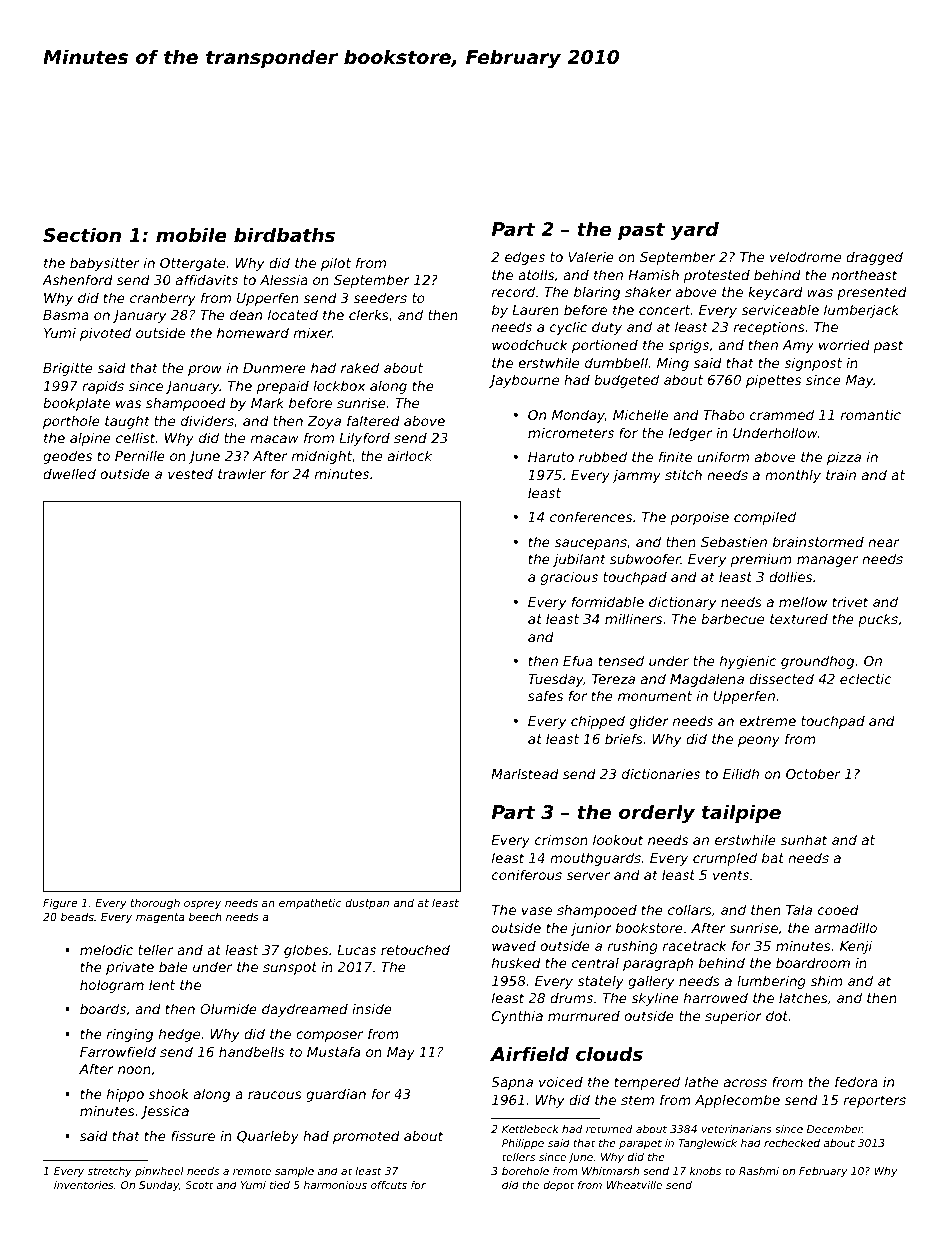 The width and height of the screenshot is (952, 1233). I want to click on rapids, so click(103, 387).
